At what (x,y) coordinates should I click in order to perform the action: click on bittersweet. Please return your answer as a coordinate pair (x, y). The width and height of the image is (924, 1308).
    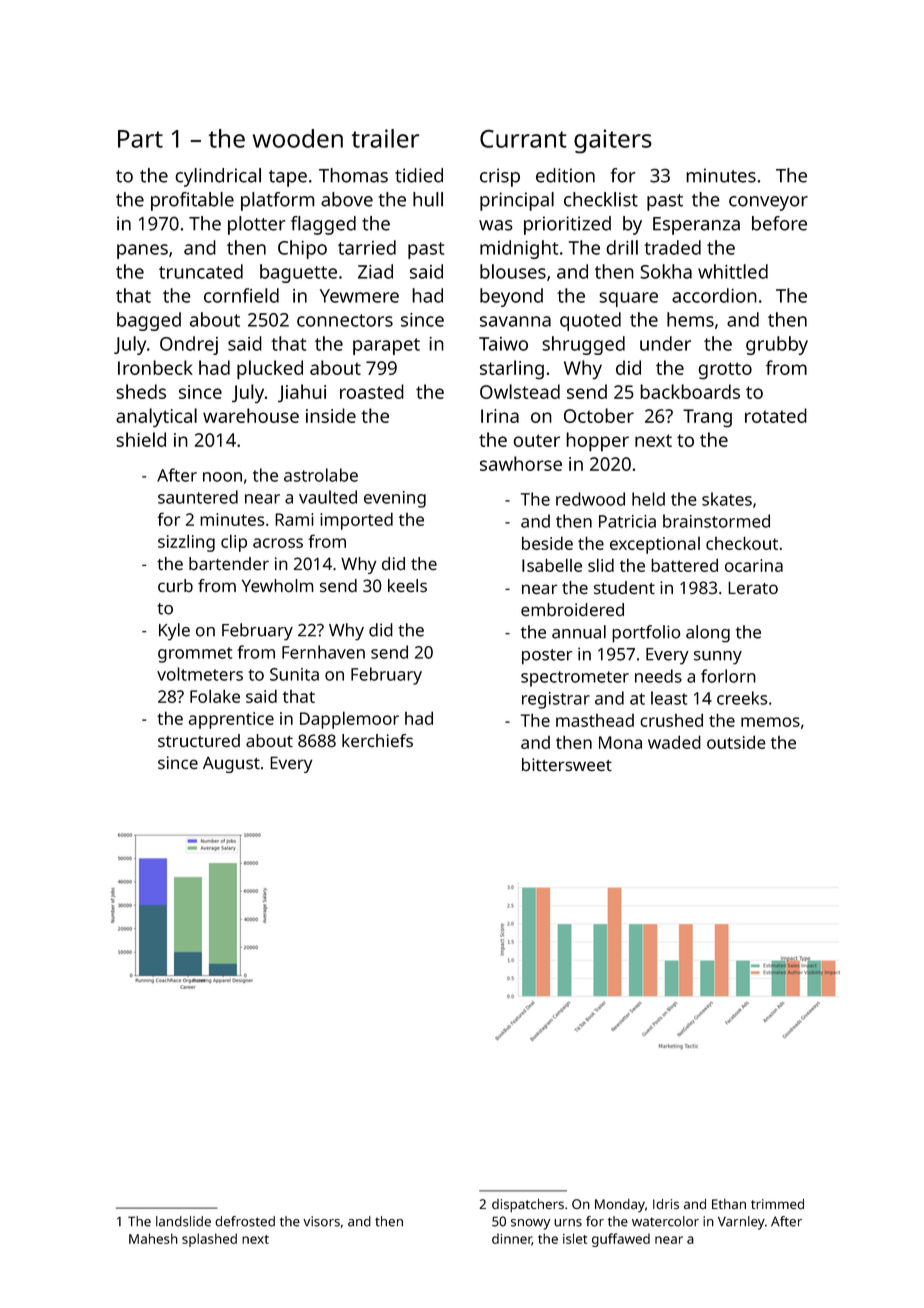
    Looking at the image, I should click on (567, 765).
